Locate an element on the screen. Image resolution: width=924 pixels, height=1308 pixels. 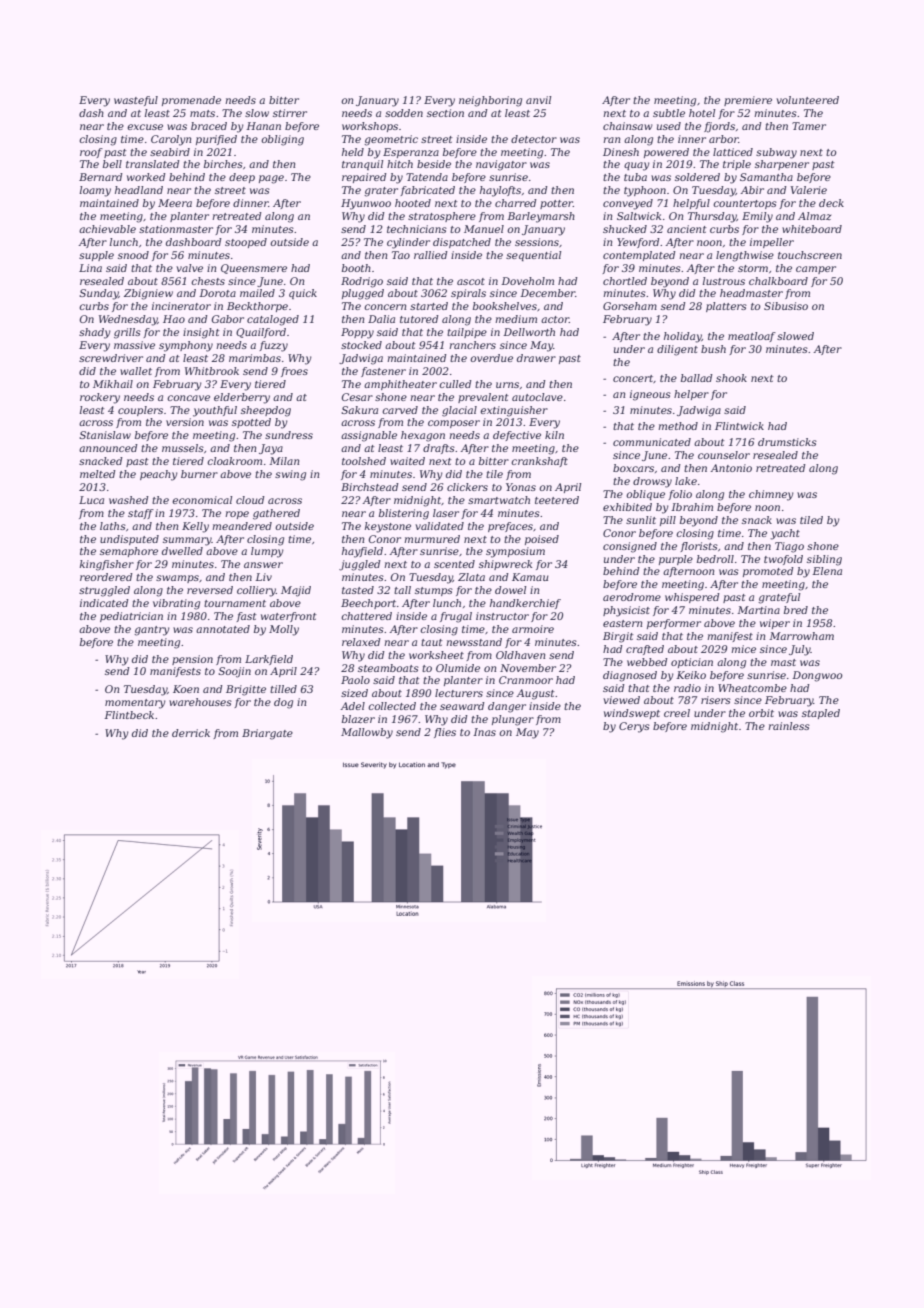
Cerys is located at coordinates (634, 727).
